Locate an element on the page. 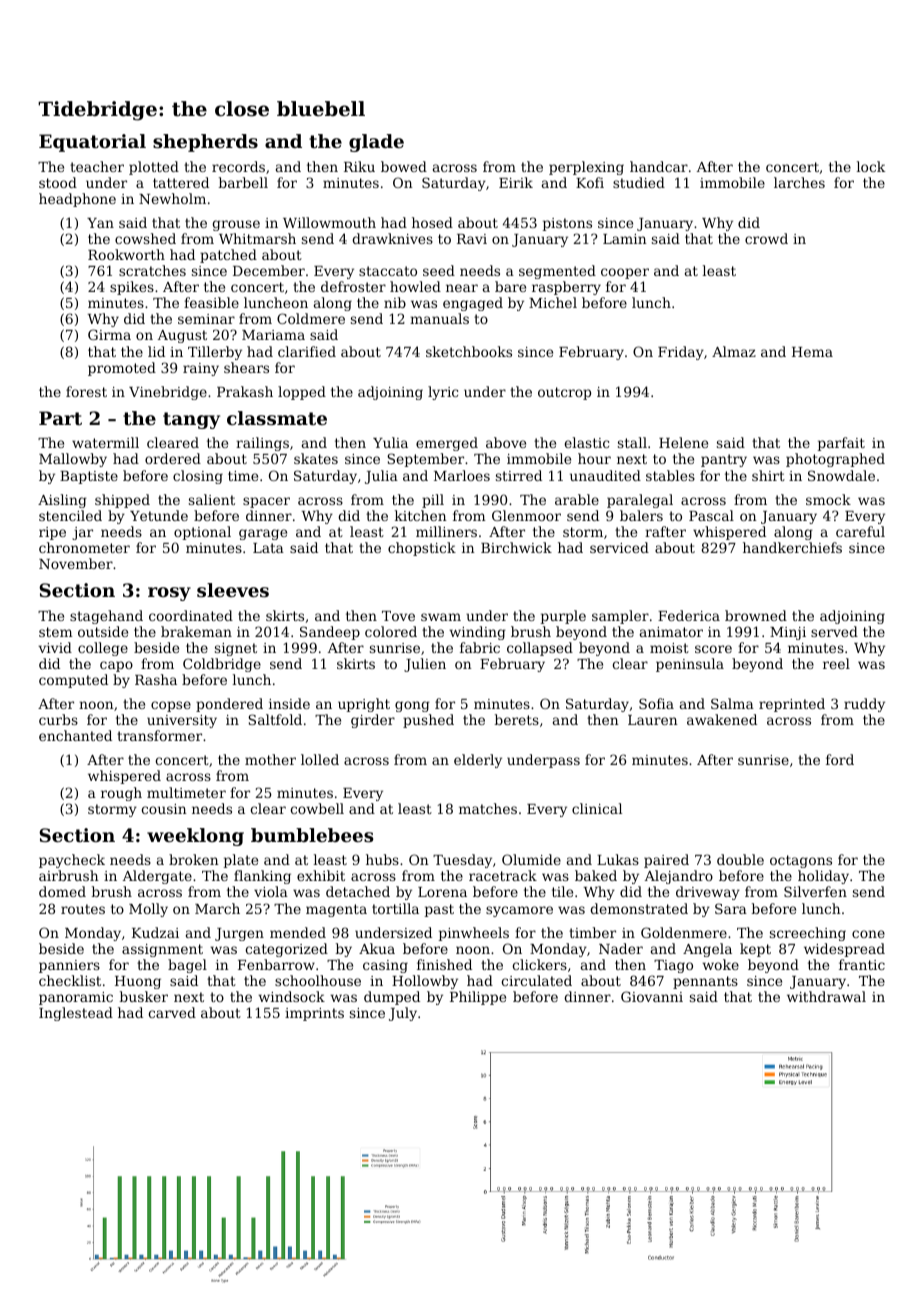 This document has width=924, height=1308. signet is located at coordinates (236, 649).
